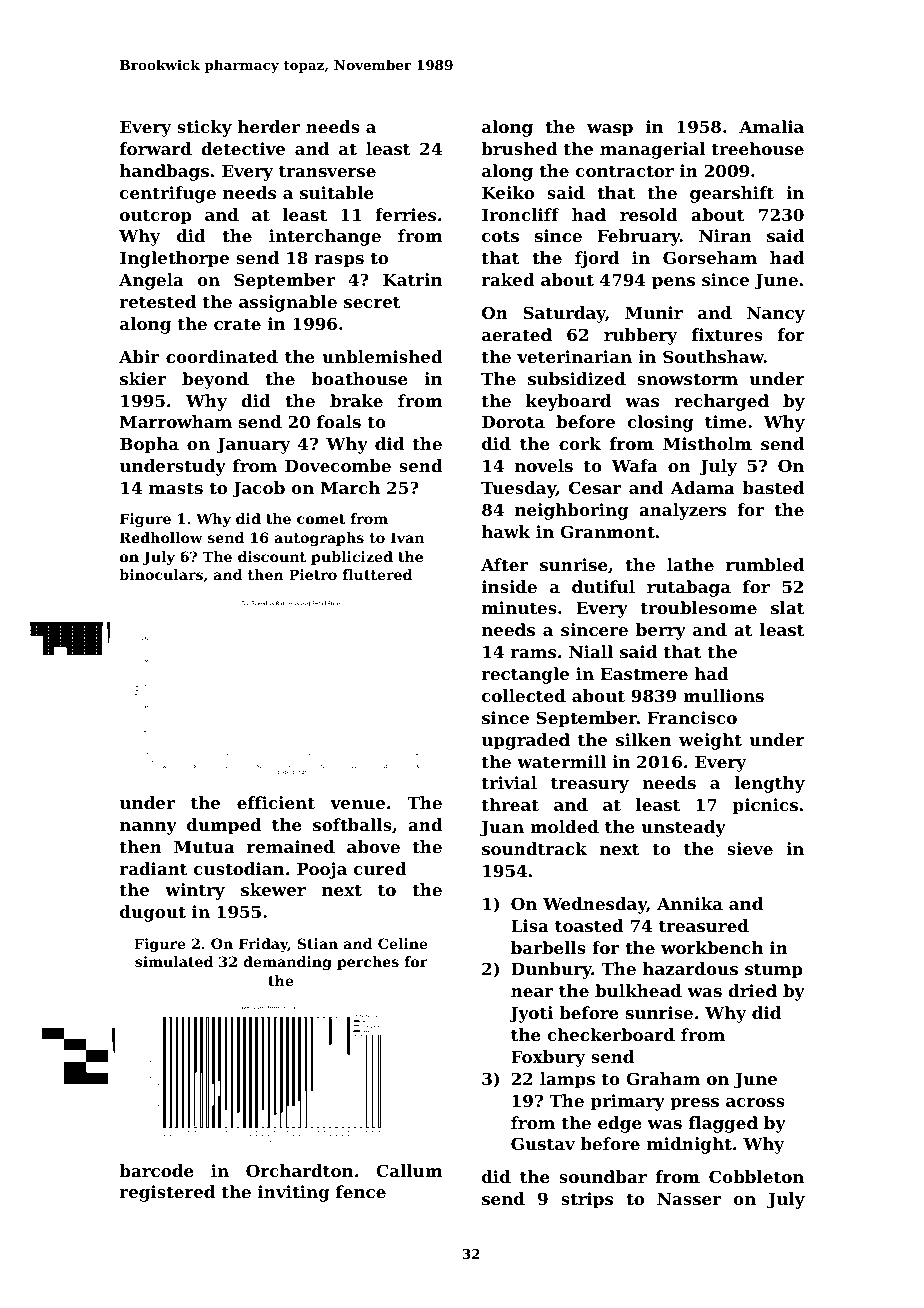  Describe the element at coordinates (154, 868) in the screenshot. I see `radiant` at that location.
